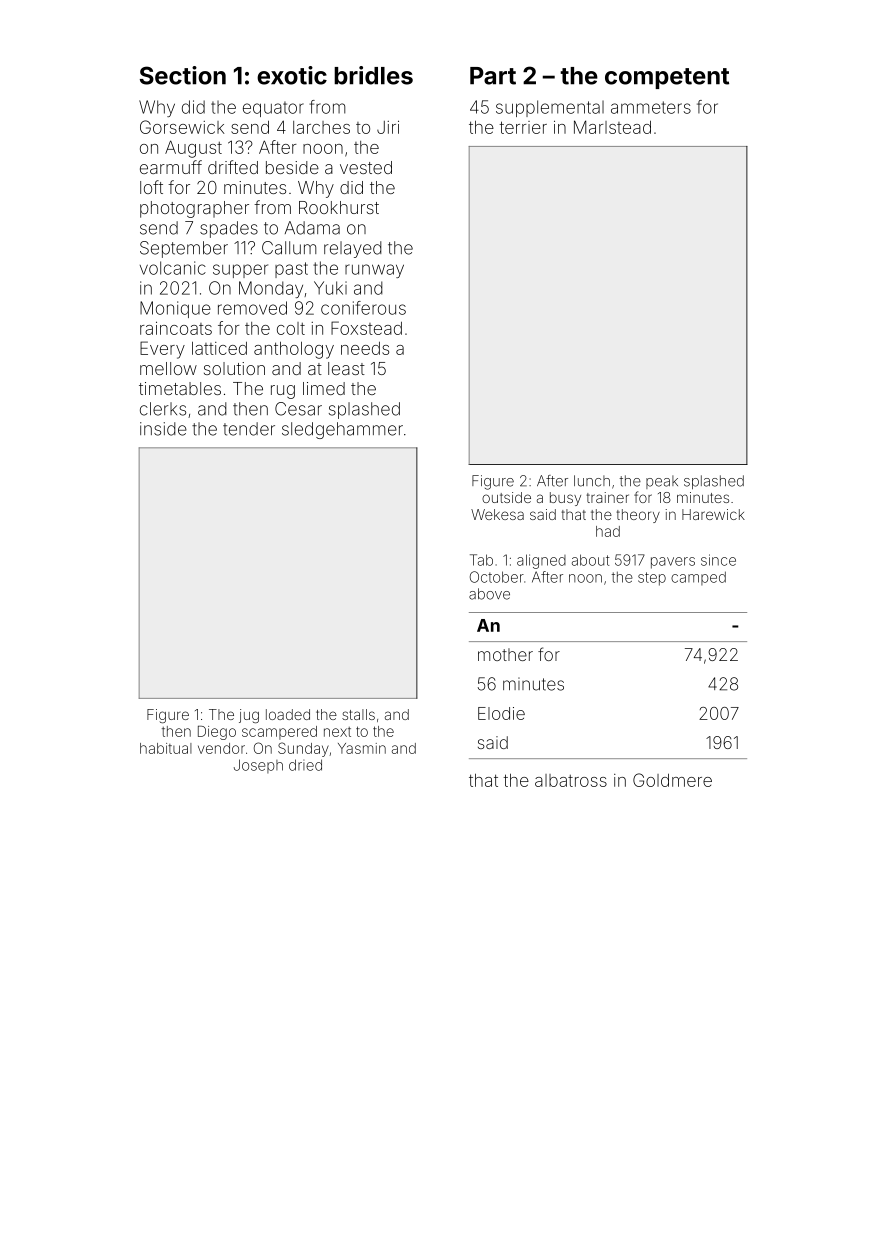 The image size is (886, 1257). What do you see at coordinates (673, 563) in the page?
I see `pavers` at bounding box center [673, 563].
